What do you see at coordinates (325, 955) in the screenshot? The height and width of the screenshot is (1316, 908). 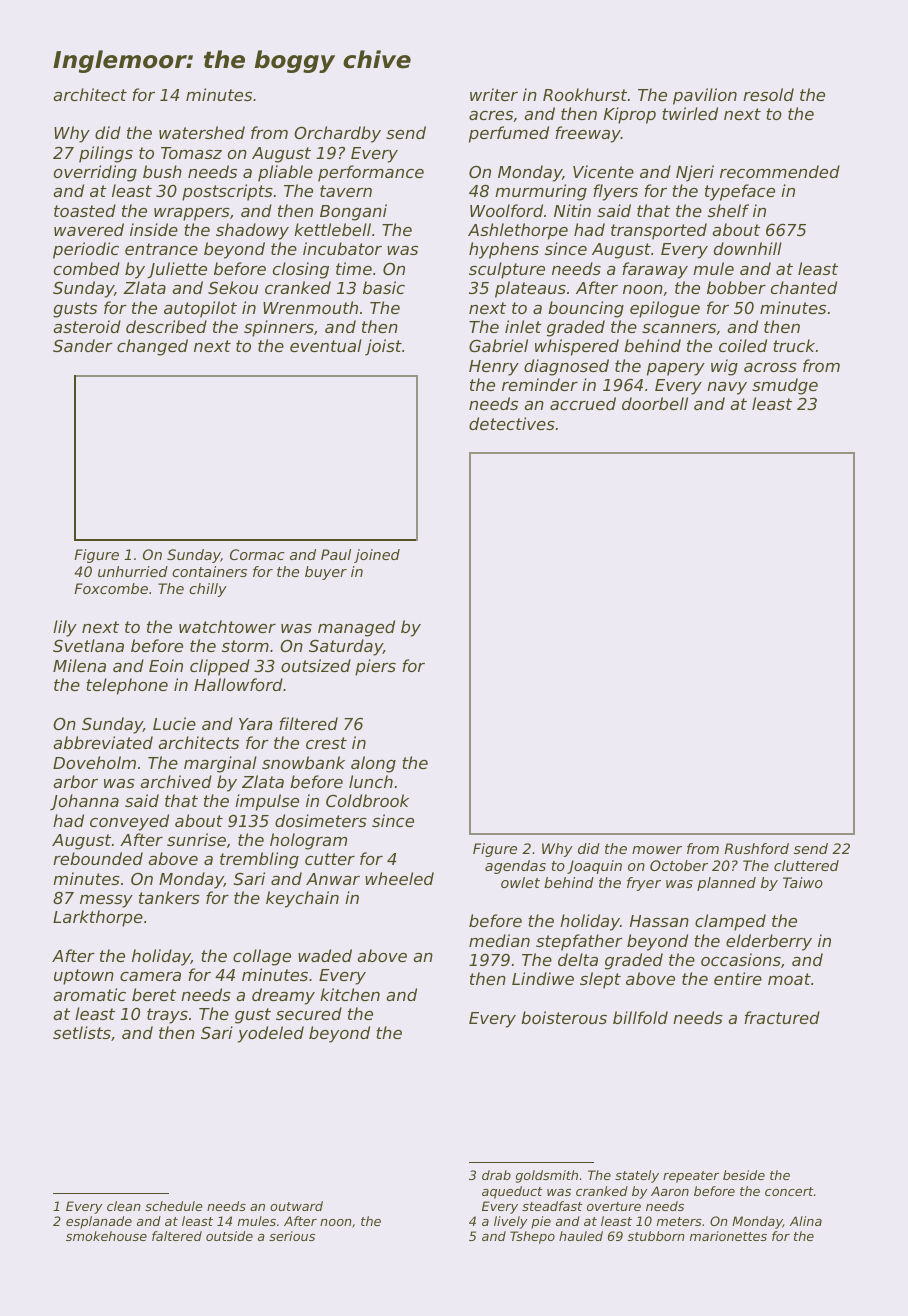 I see `waded` at bounding box center [325, 955].
